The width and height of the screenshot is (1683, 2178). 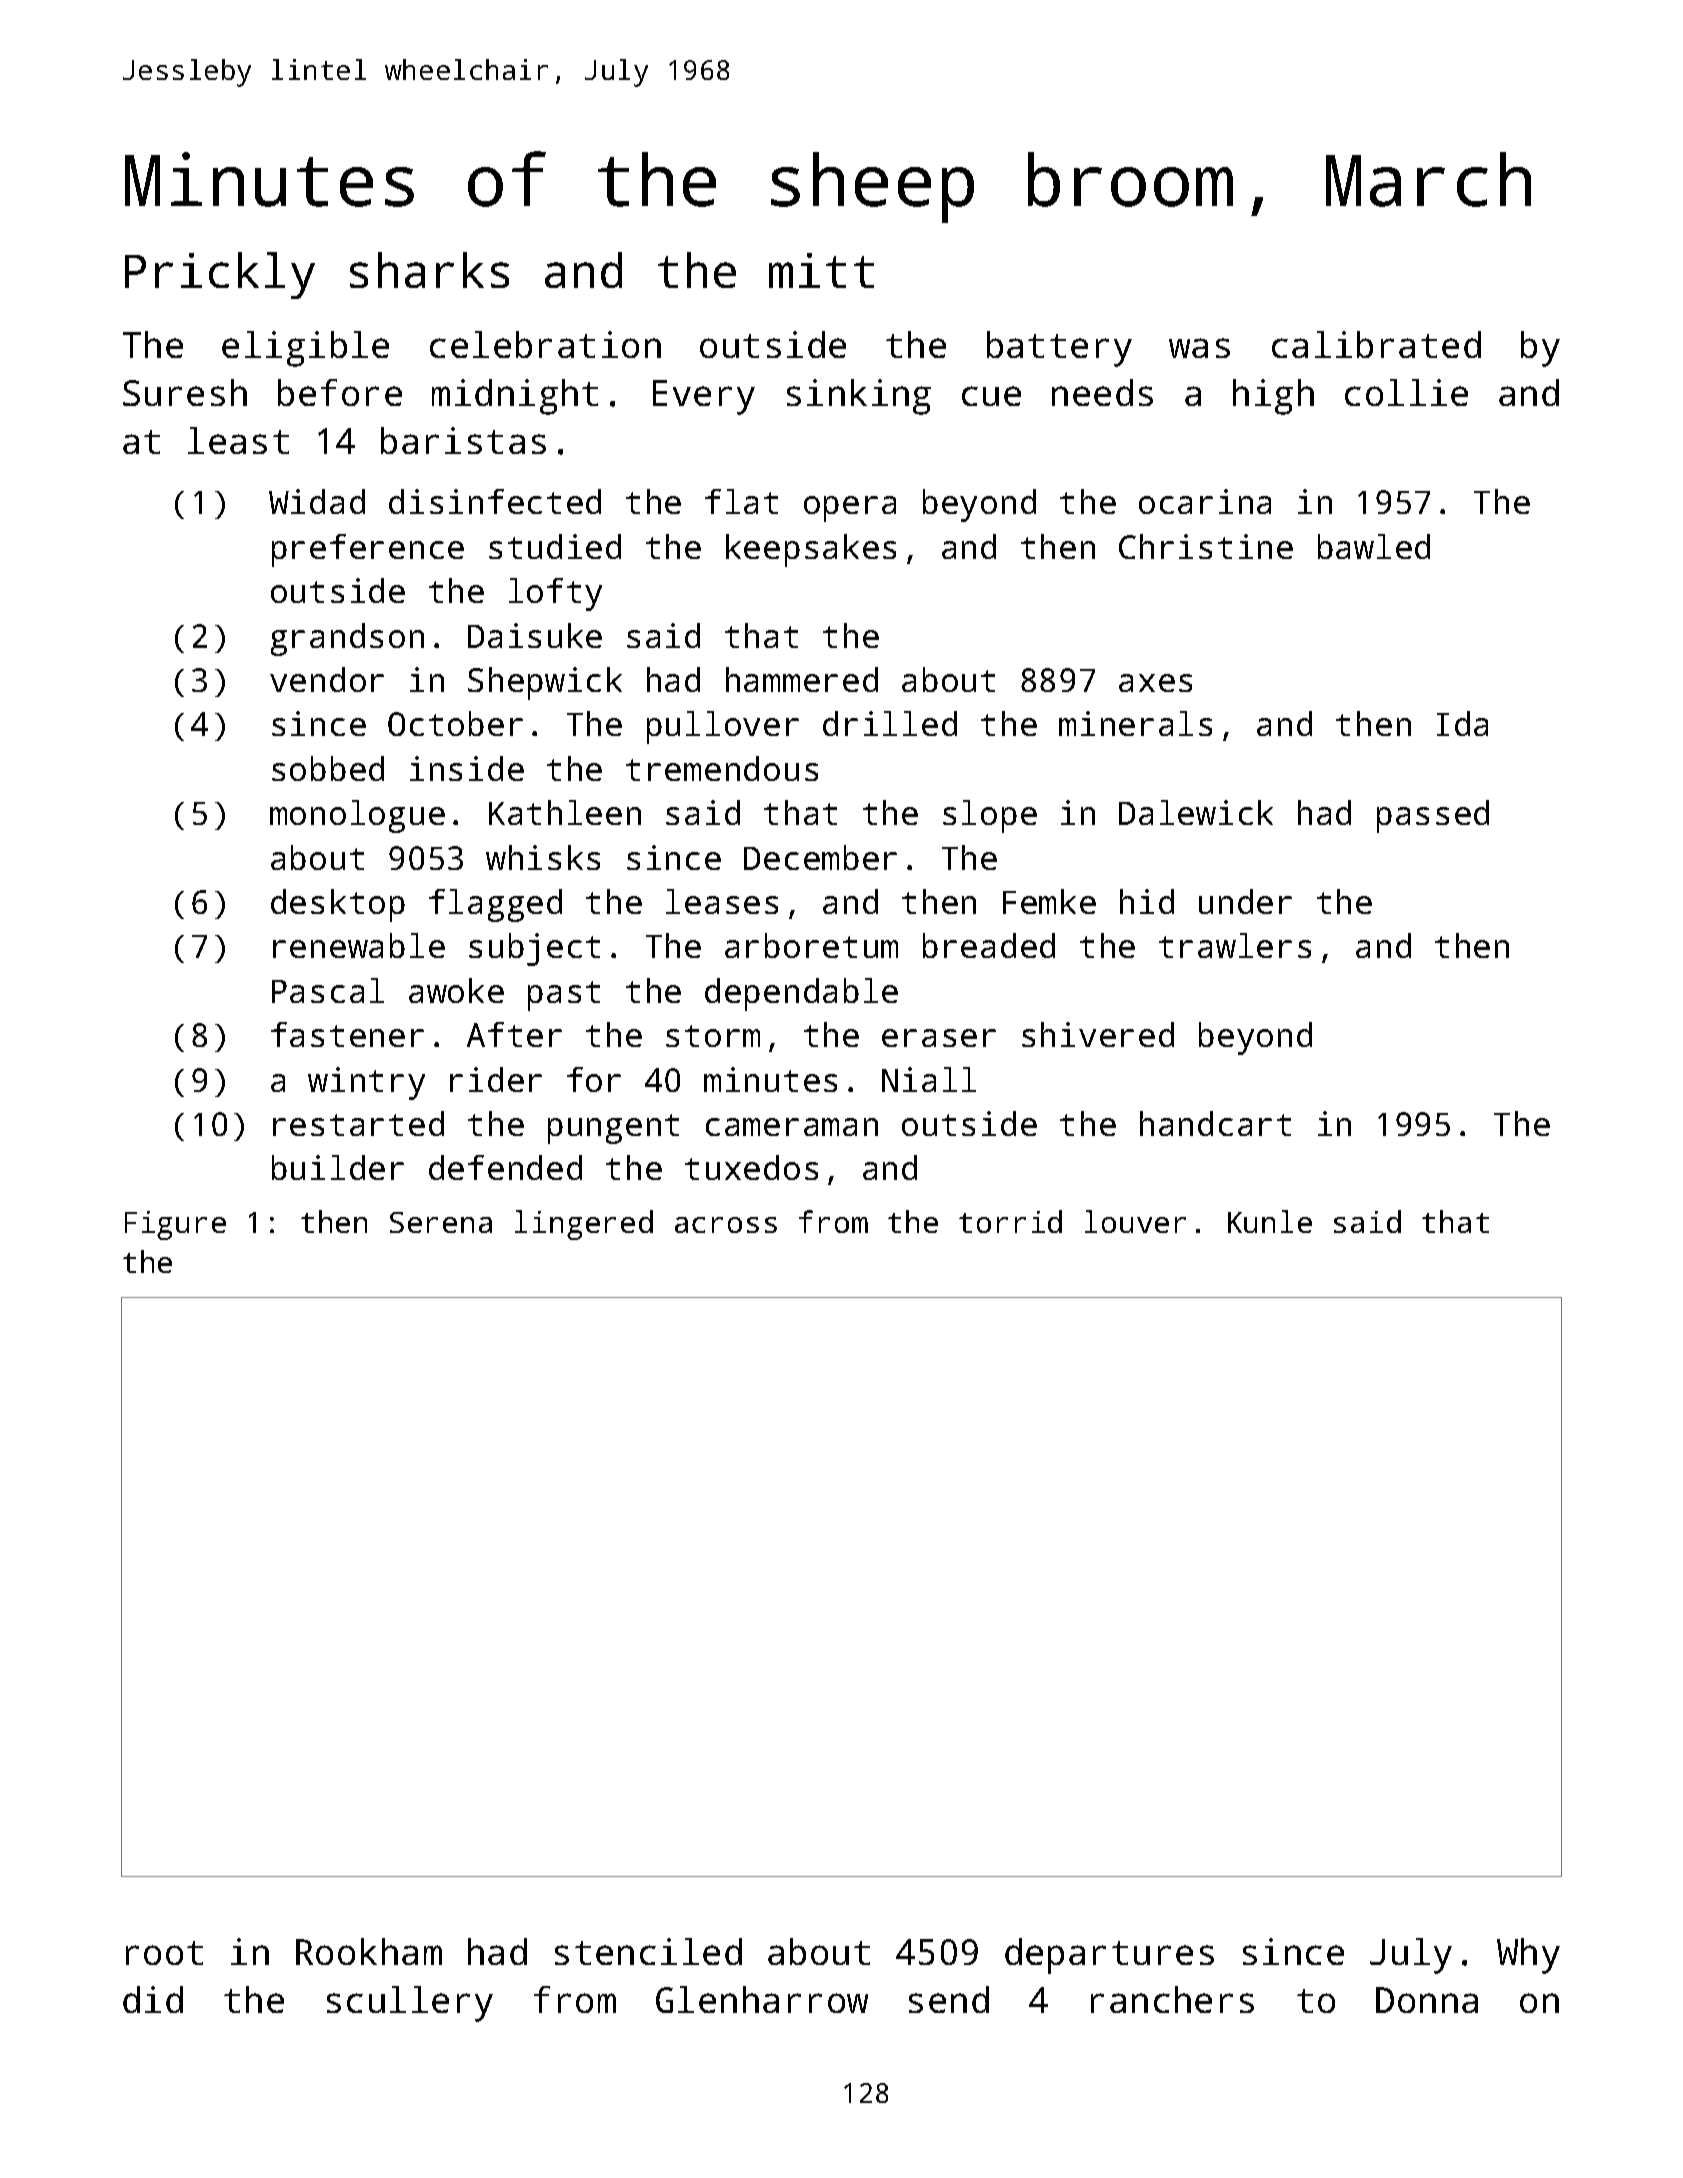 What do you see at coordinates (366, 1083) in the screenshot?
I see `wintry` at bounding box center [366, 1083].
